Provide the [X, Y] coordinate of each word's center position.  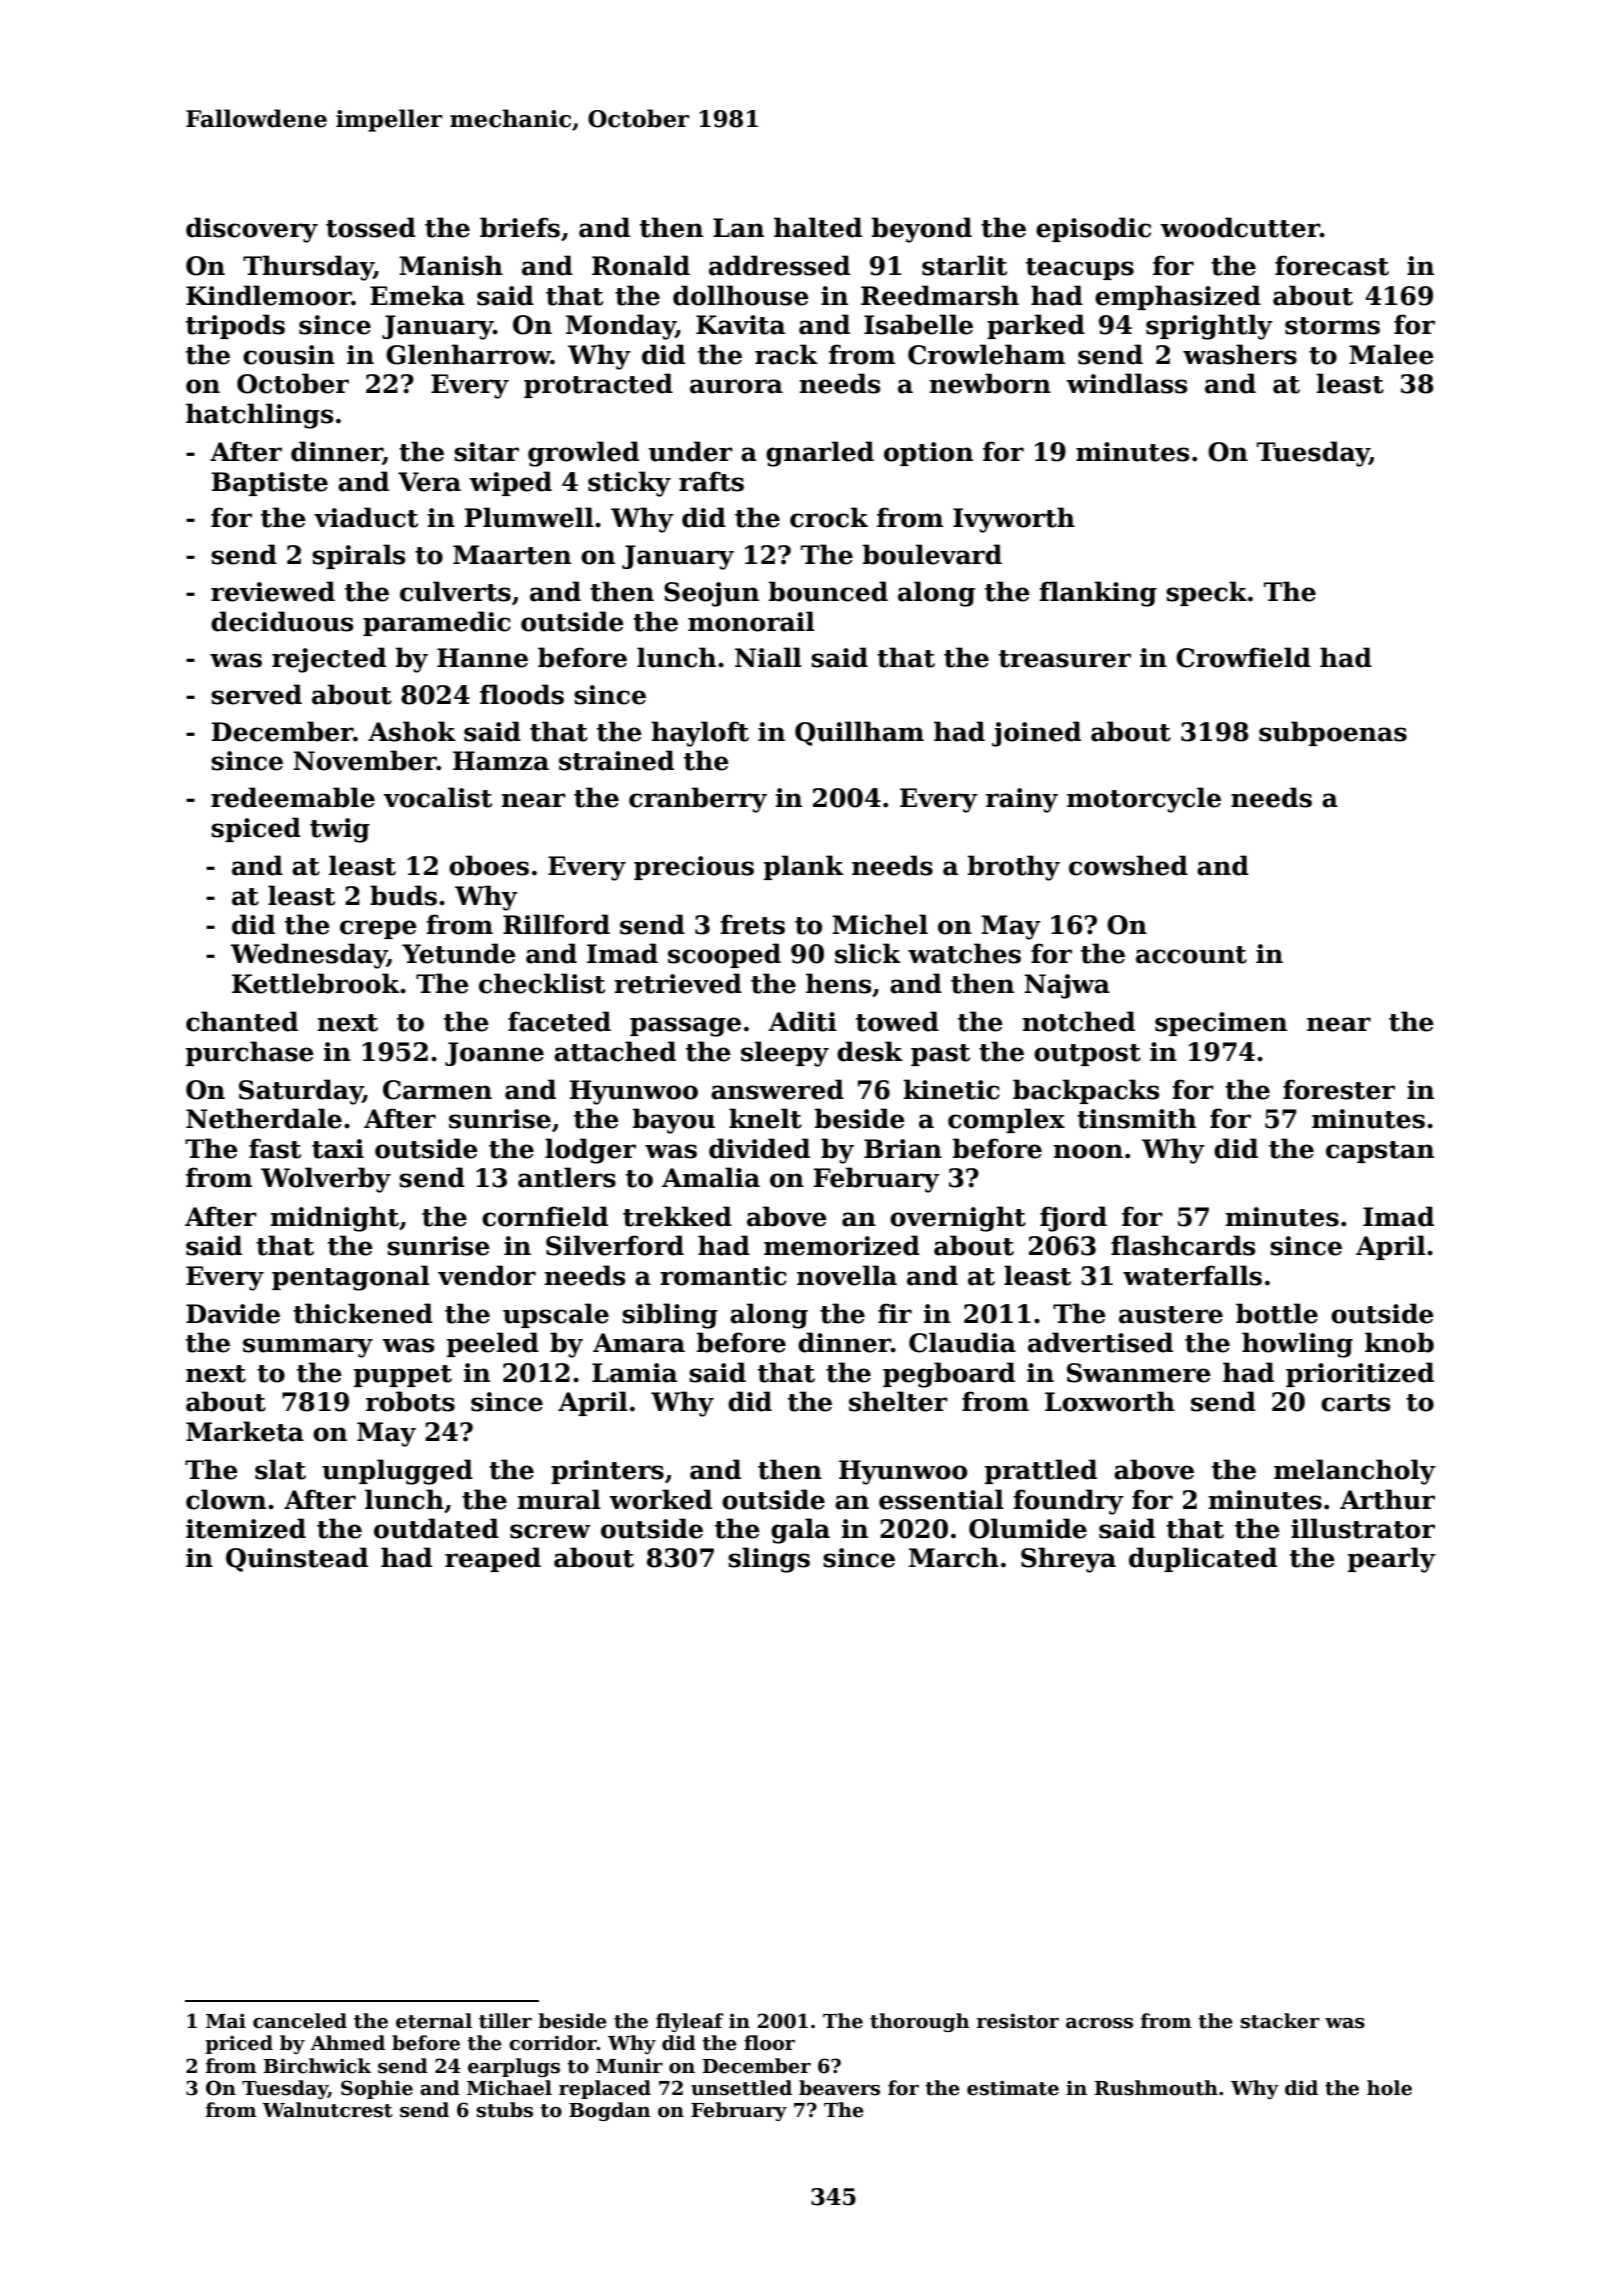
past [940, 1055]
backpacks [1086, 1091]
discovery [252, 230]
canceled [300, 2021]
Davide [233, 1313]
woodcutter [1240, 227]
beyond [922, 230]
